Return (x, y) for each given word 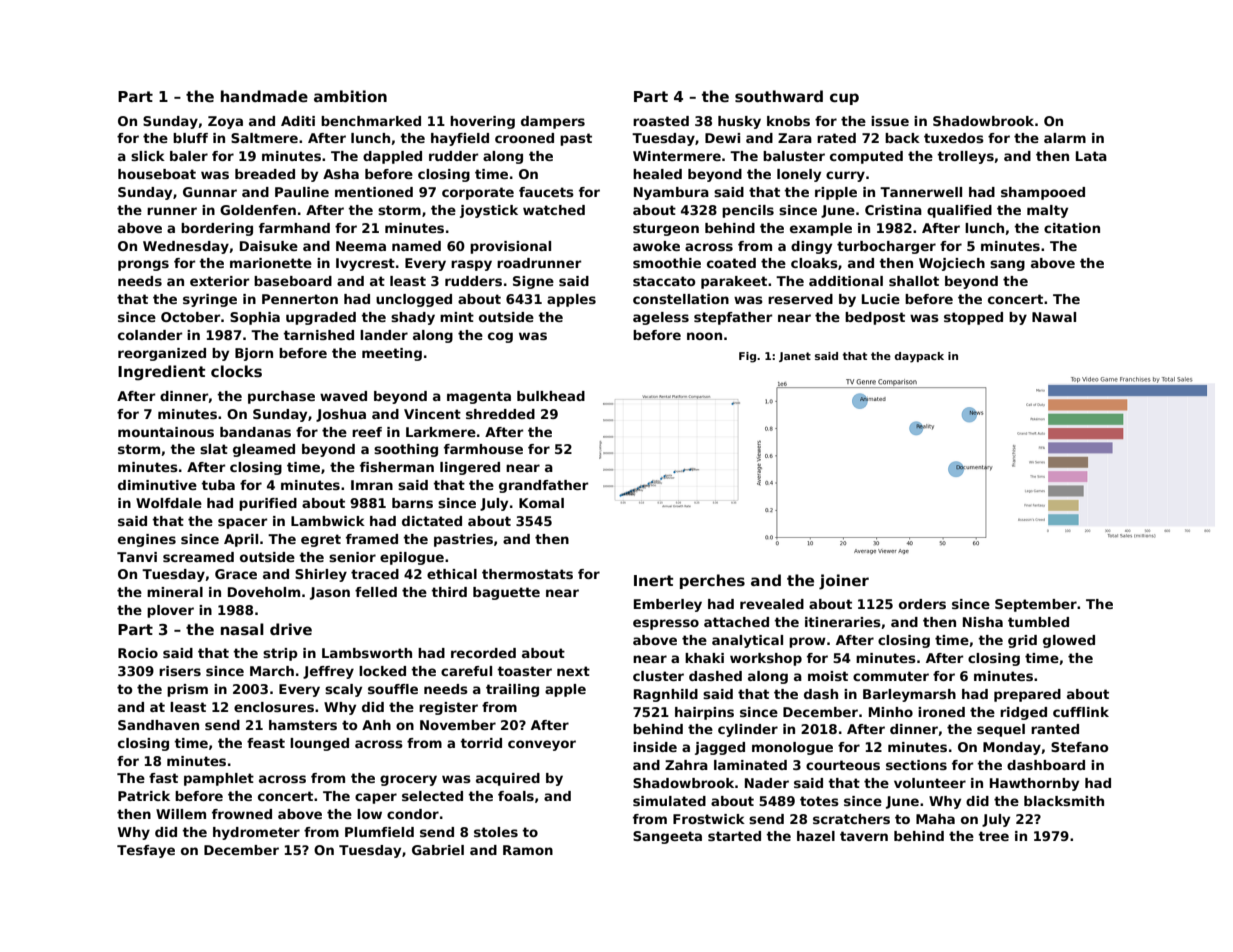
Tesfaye (146, 851)
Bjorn (254, 354)
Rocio (138, 653)
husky (739, 122)
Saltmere (264, 138)
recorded (483, 653)
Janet (795, 357)
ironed (941, 712)
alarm (1065, 138)
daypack (919, 357)
